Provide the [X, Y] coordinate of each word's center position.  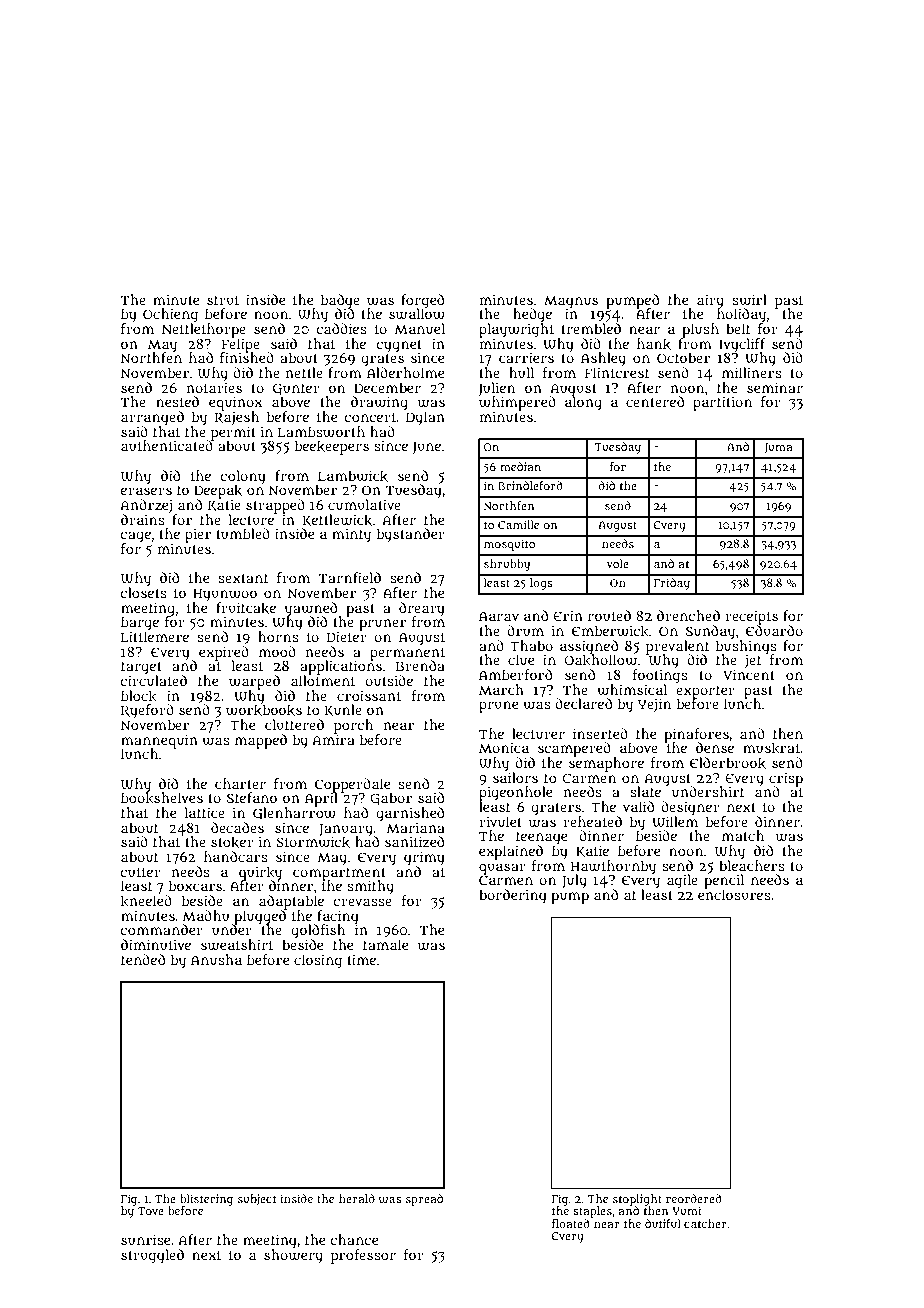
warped [254, 682]
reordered [694, 1198]
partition [722, 403]
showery [293, 1256]
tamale [385, 944]
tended [143, 959]
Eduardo [774, 630]
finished [247, 357]
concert [371, 417]
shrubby [507, 565]
